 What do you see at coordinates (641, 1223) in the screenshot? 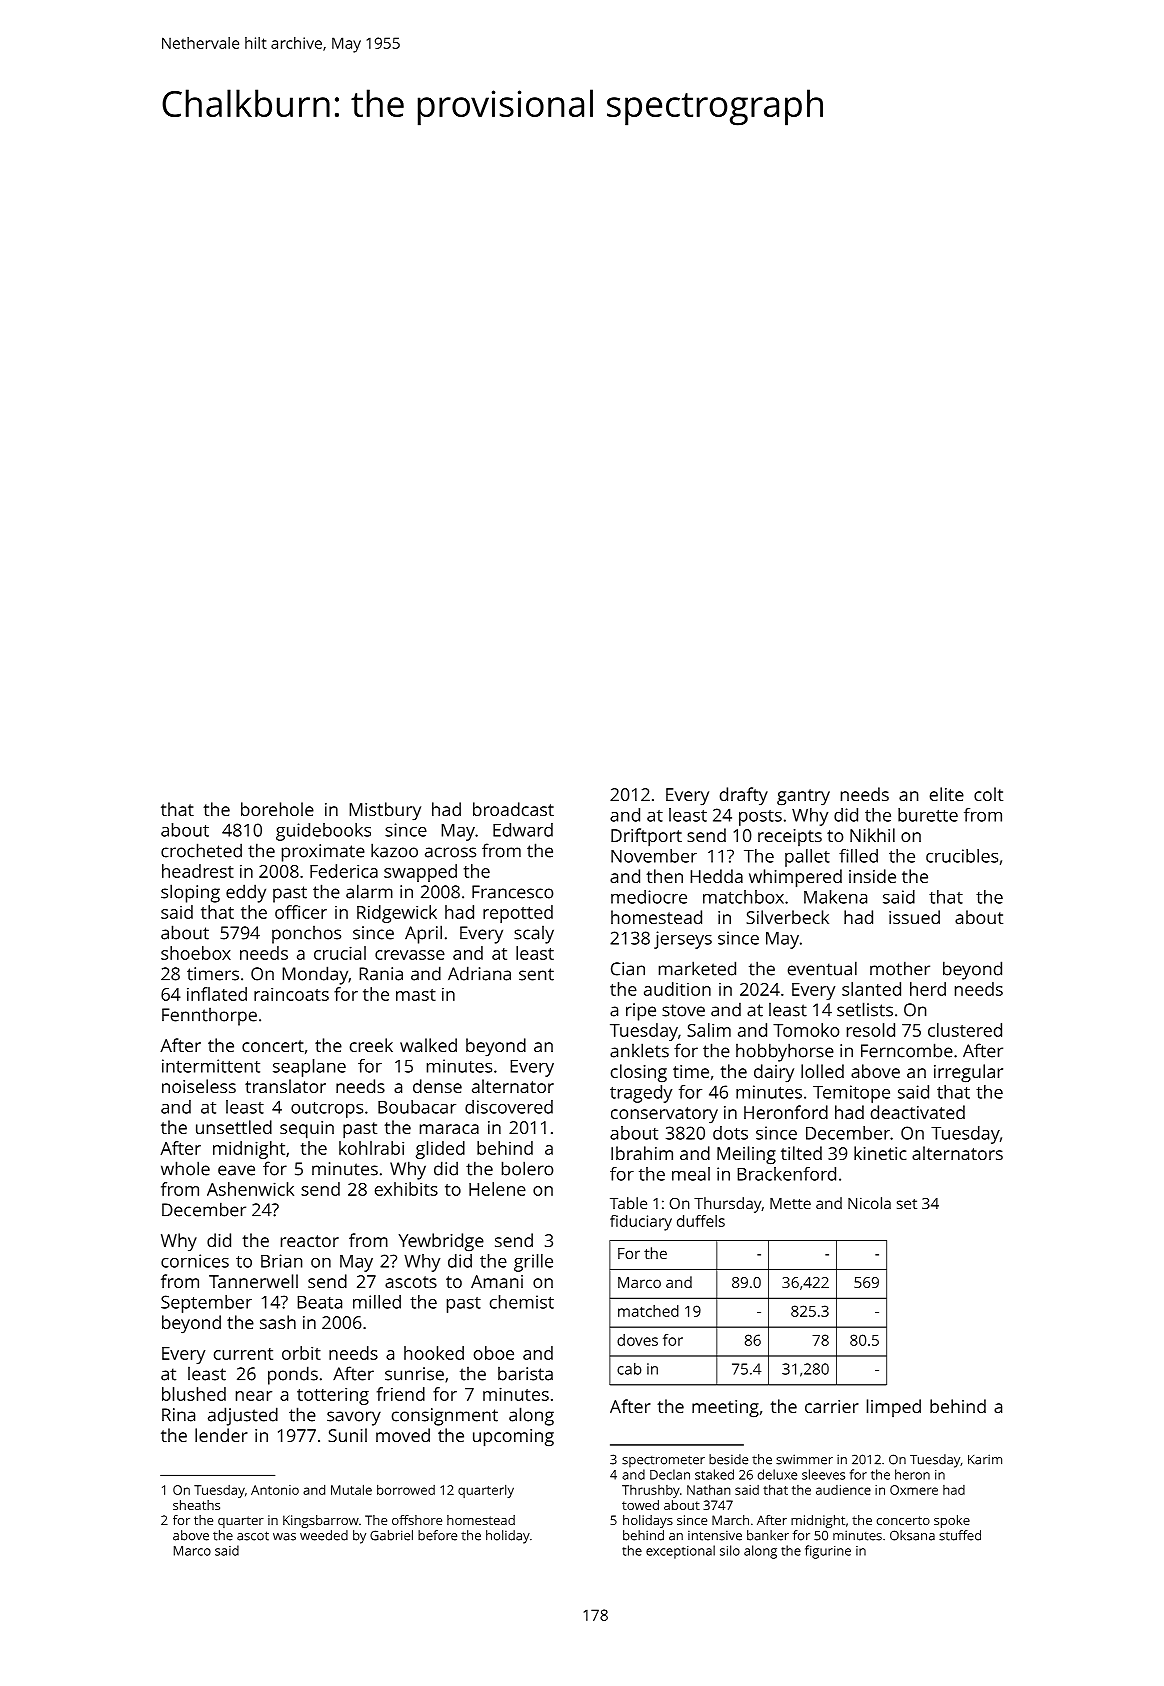
I see `fiduciary` at bounding box center [641, 1223].
